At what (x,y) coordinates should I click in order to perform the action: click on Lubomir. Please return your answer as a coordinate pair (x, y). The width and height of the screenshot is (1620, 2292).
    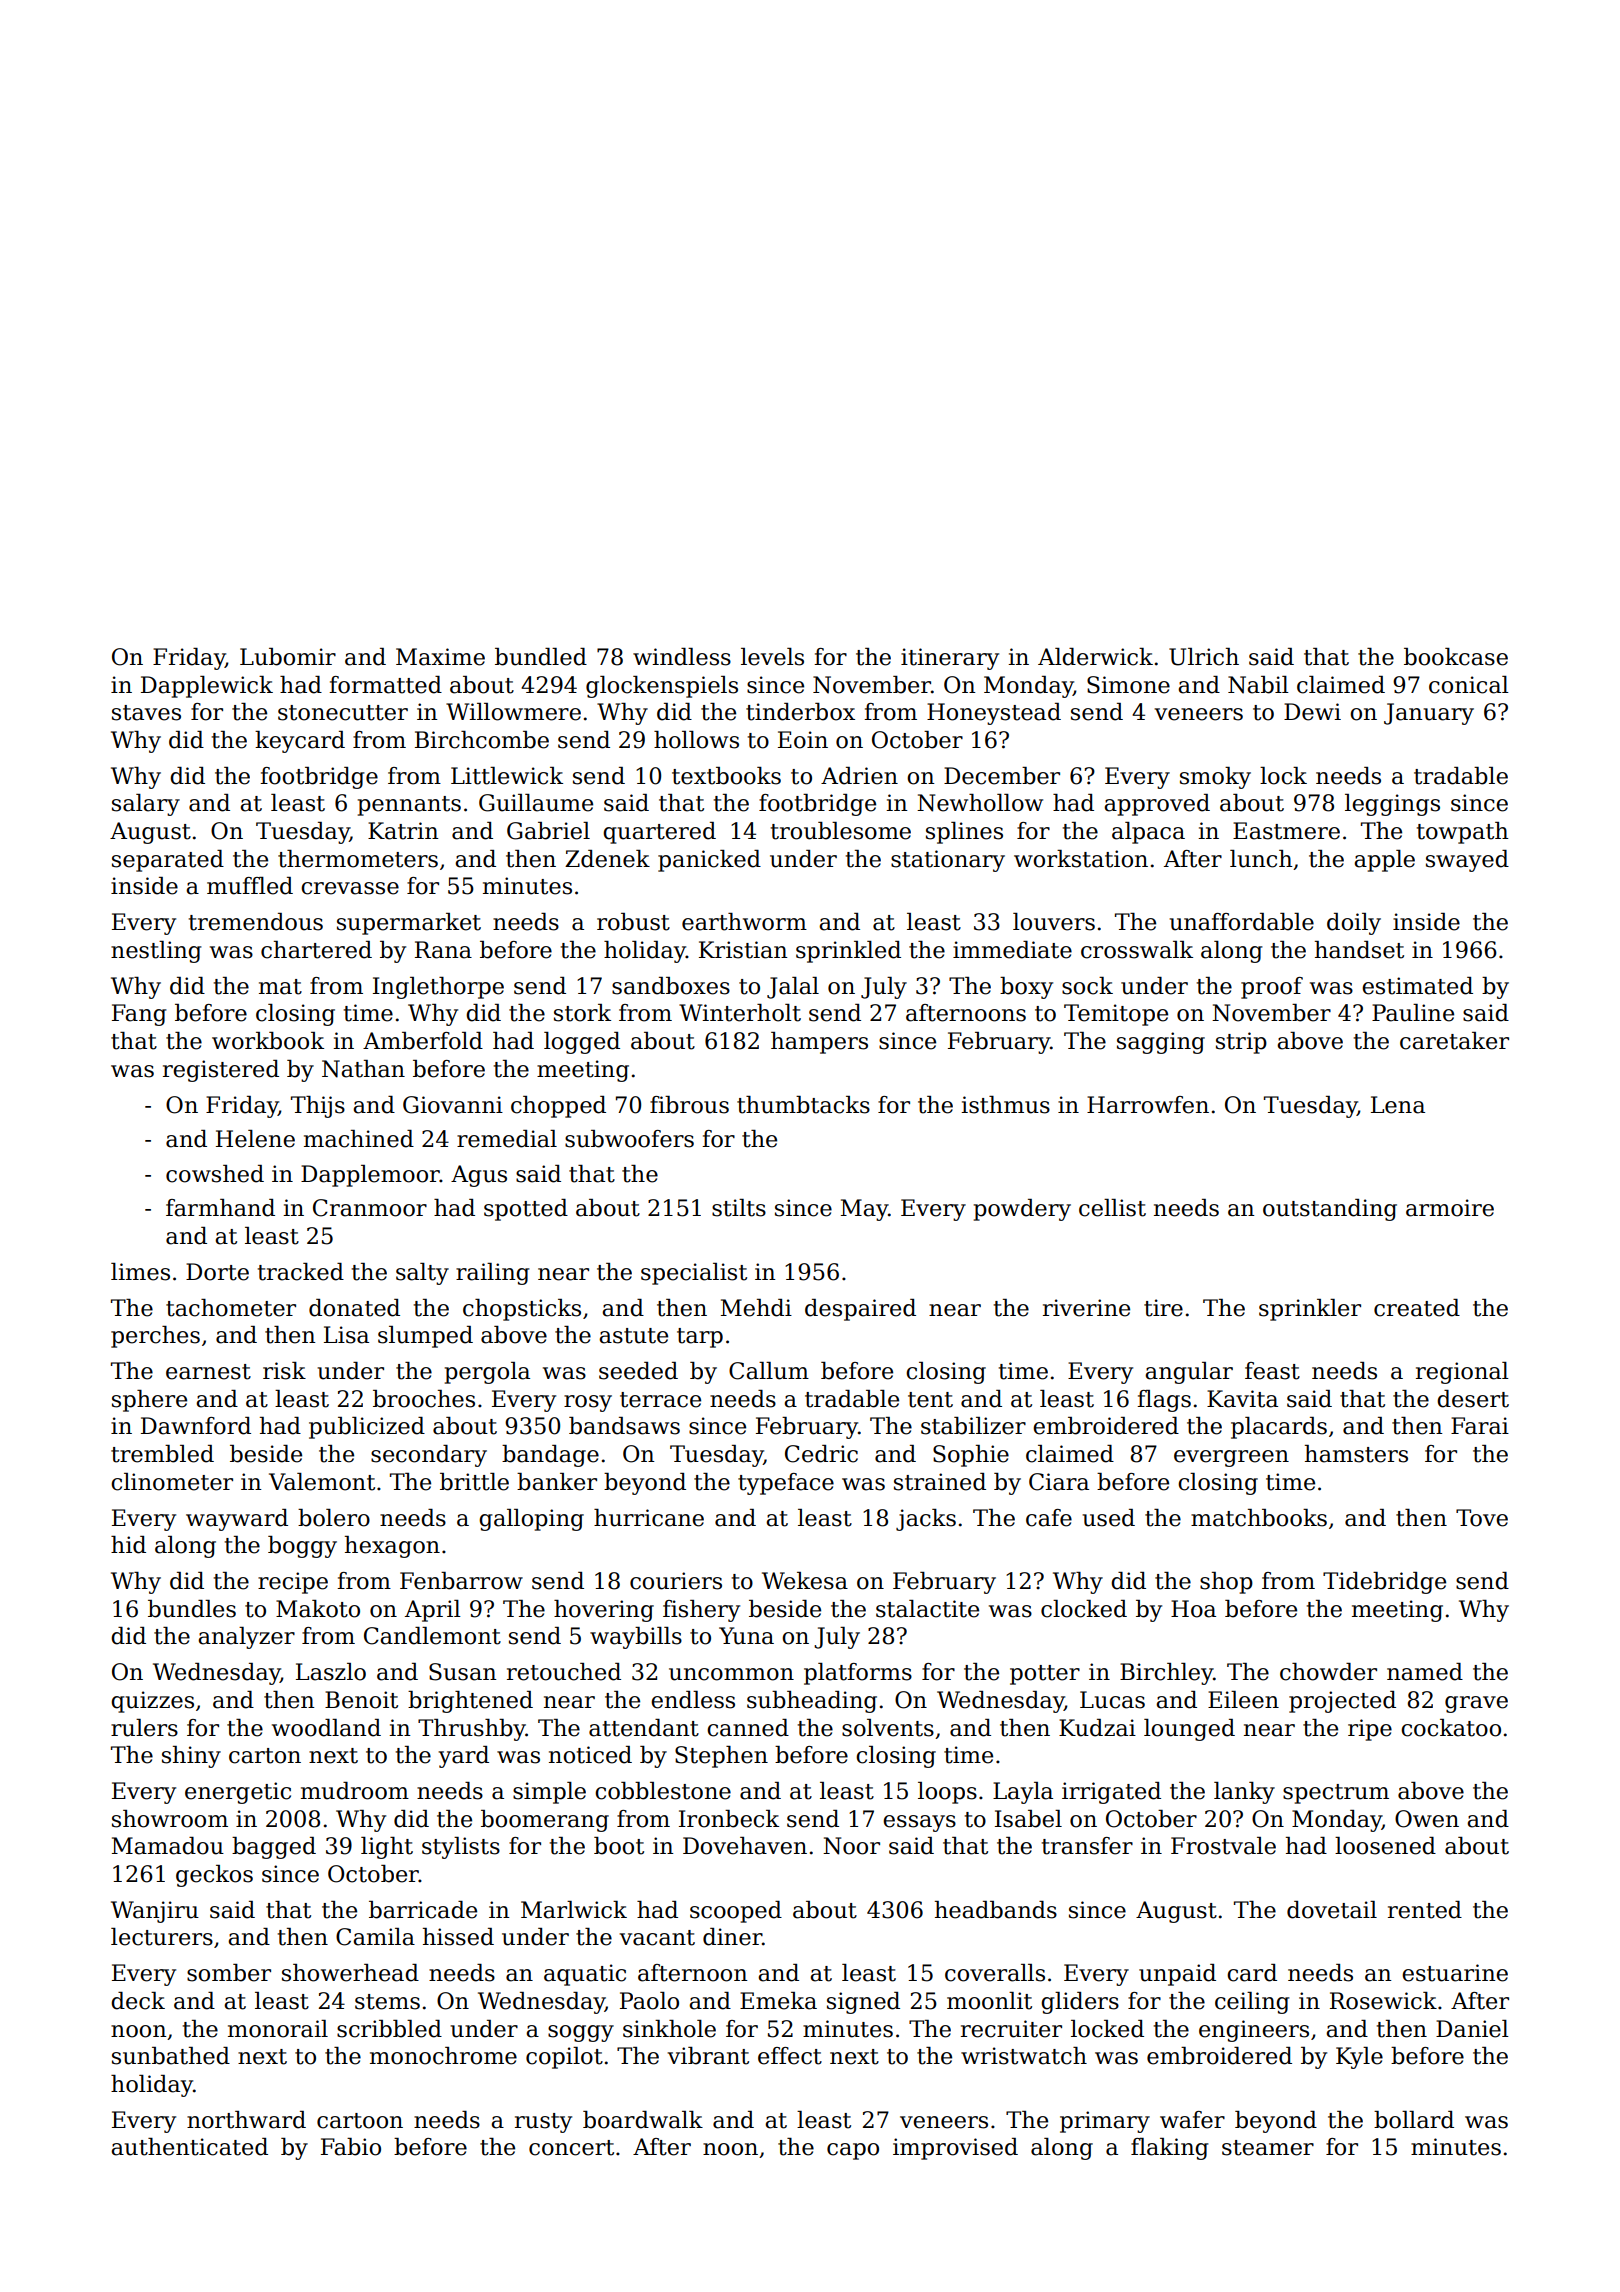
    Looking at the image, I should click on (288, 657).
